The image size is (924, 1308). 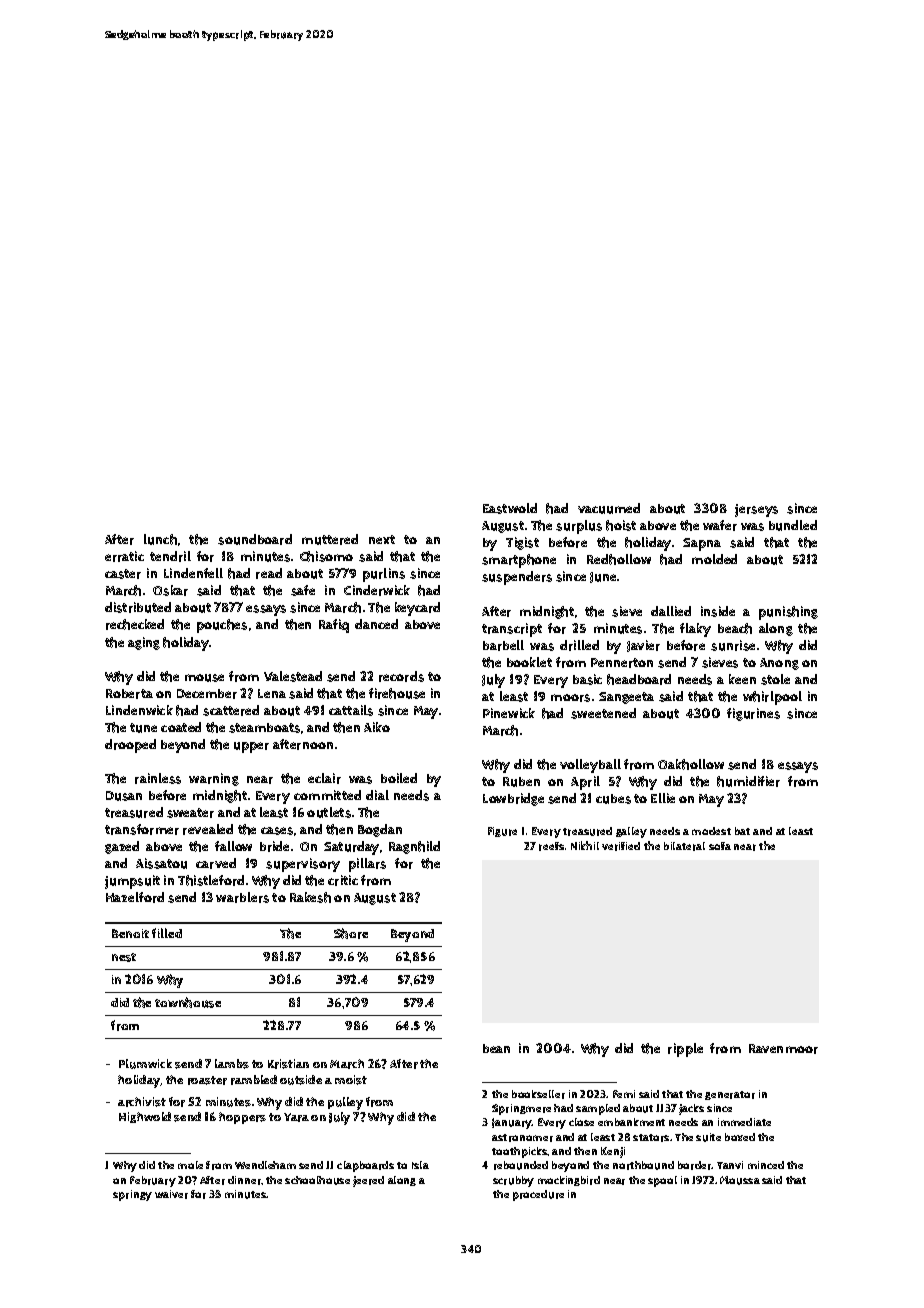 What do you see at coordinates (160, 539) in the document?
I see `lunch` at bounding box center [160, 539].
